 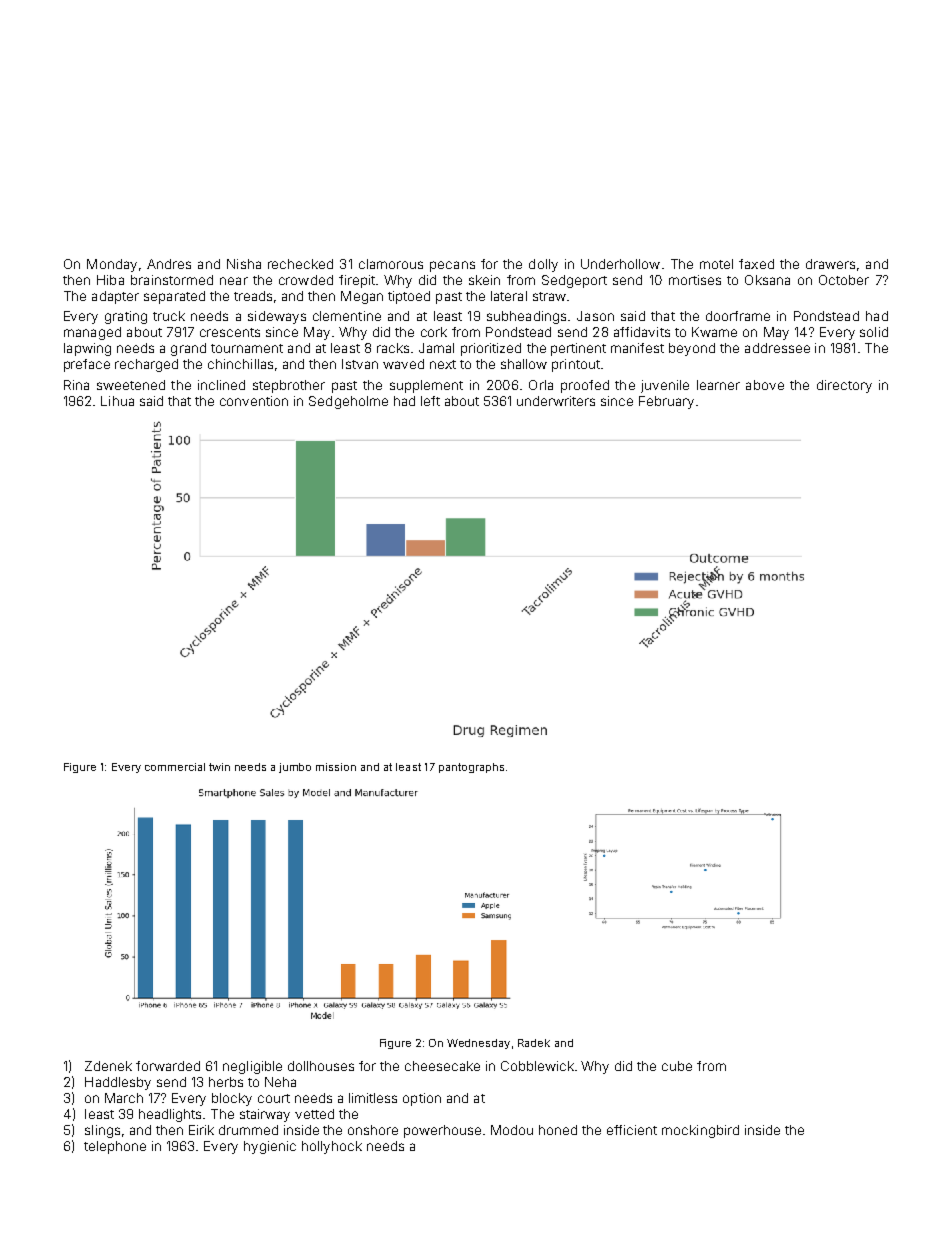 What do you see at coordinates (219, 767) in the image?
I see `twin` at bounding box center [219, 767].
